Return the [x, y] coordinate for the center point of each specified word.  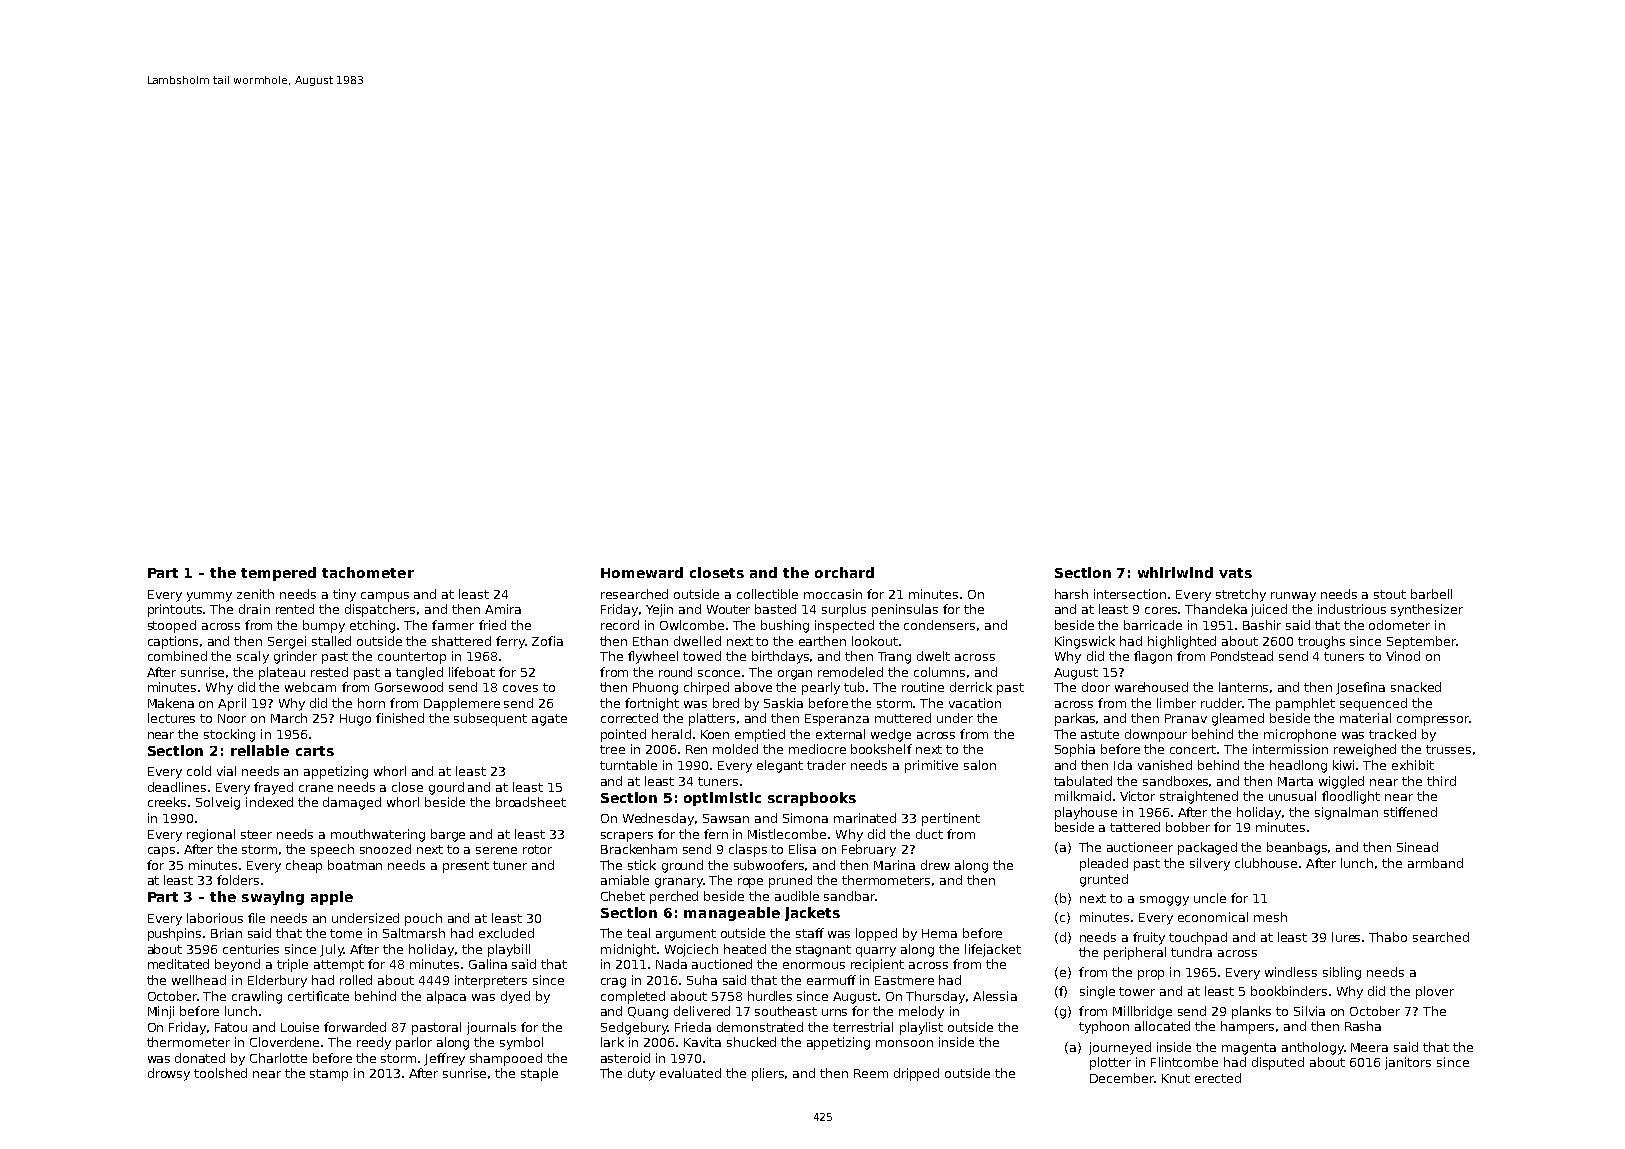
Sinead [1417, 847]
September [1421, 642]
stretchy [1241, 595]
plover [1435, 992]
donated [200, 1058]
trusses [1448, 749]
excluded [506, 933]
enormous [814, 965]
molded [735, 749]
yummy [209, 597]
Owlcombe [692, 625]
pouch [423, 919]
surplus [844, 610]
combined [177, 656]
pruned [790, 881]
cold [199, 771]
